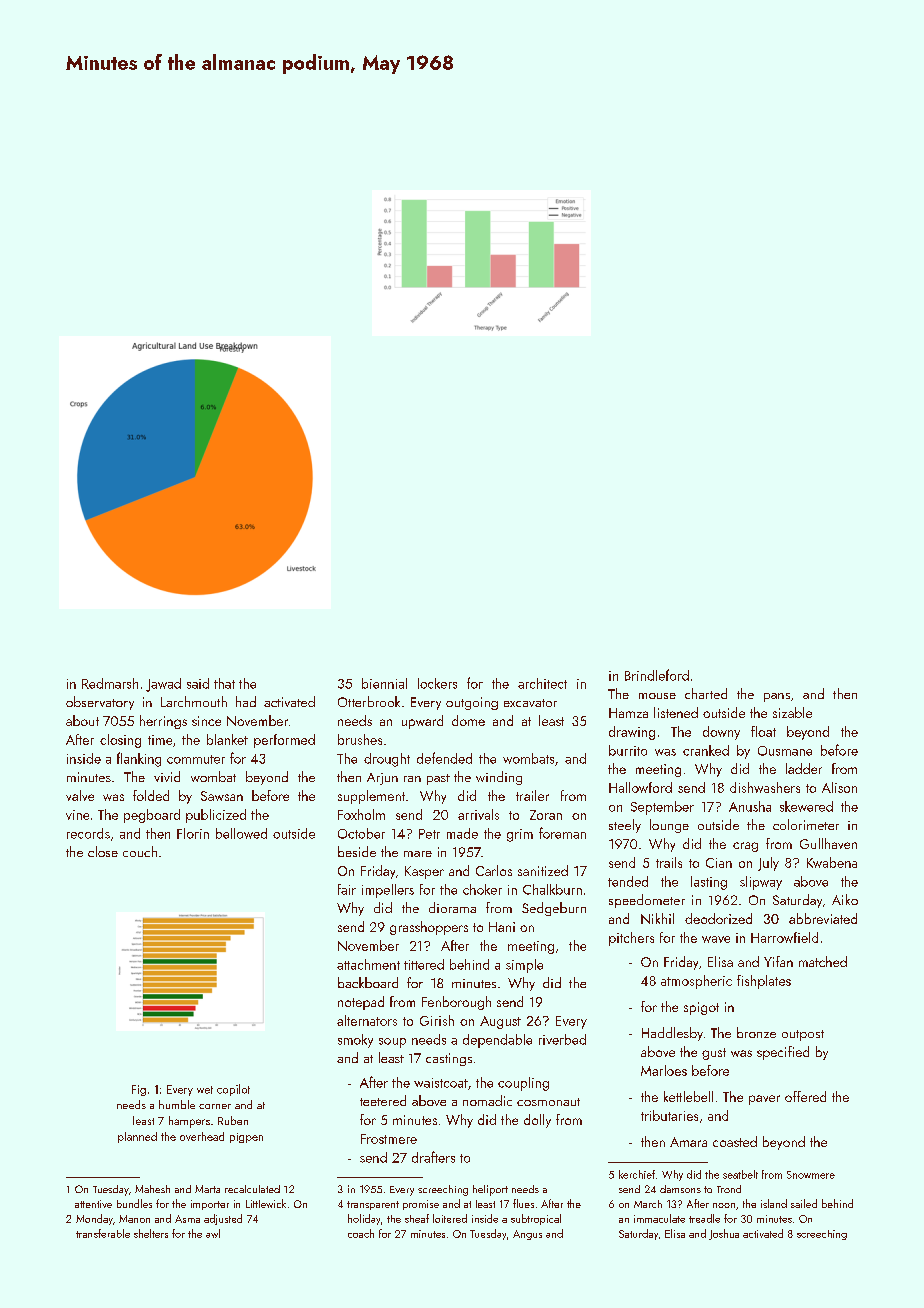  What do you see at coordinates (361, 1003) in the screenshot?
I see `notepad` at bounding box center [361, 1003].
